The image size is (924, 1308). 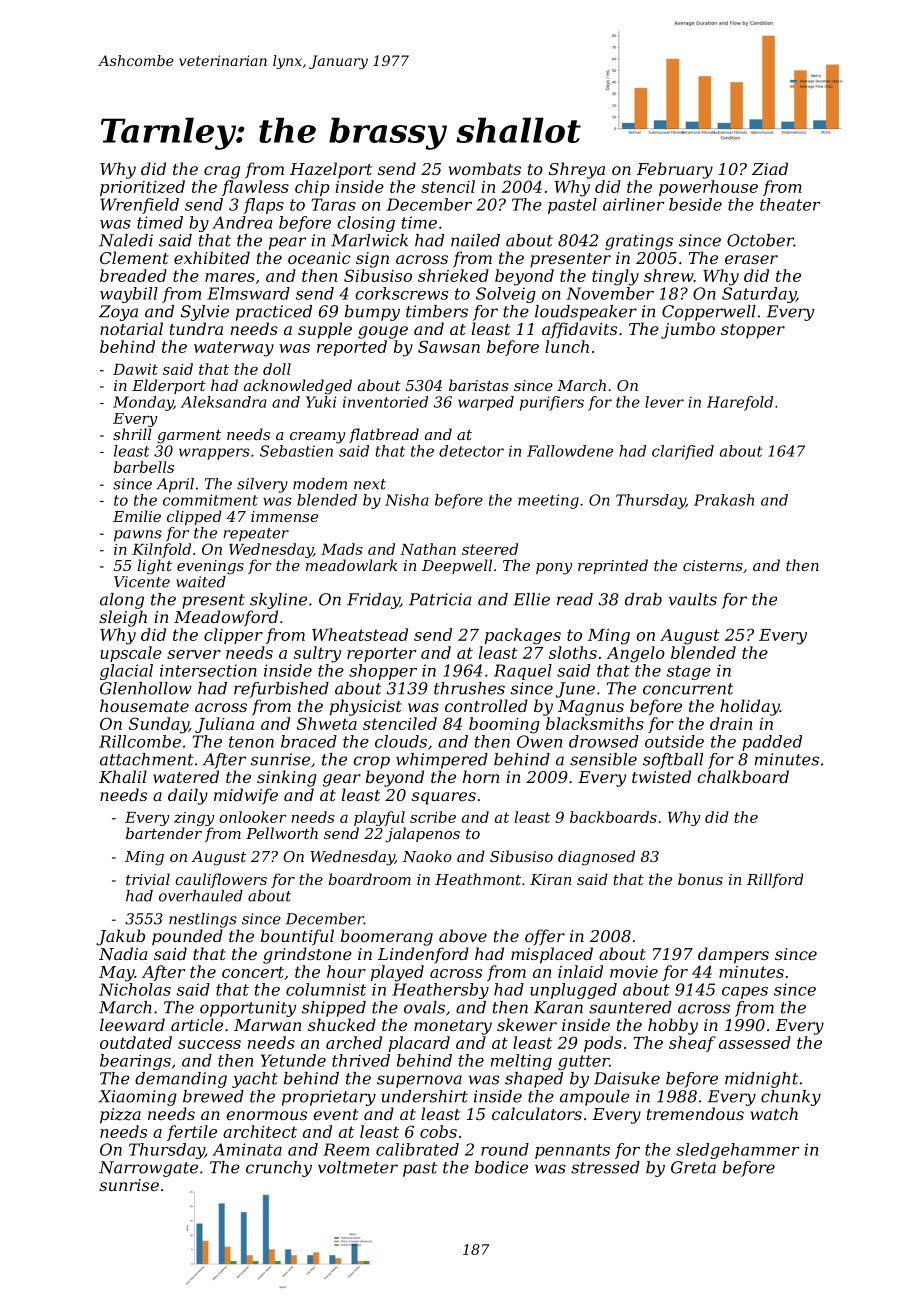 I want to click on Pellworth, so click(x=282, y=833).
